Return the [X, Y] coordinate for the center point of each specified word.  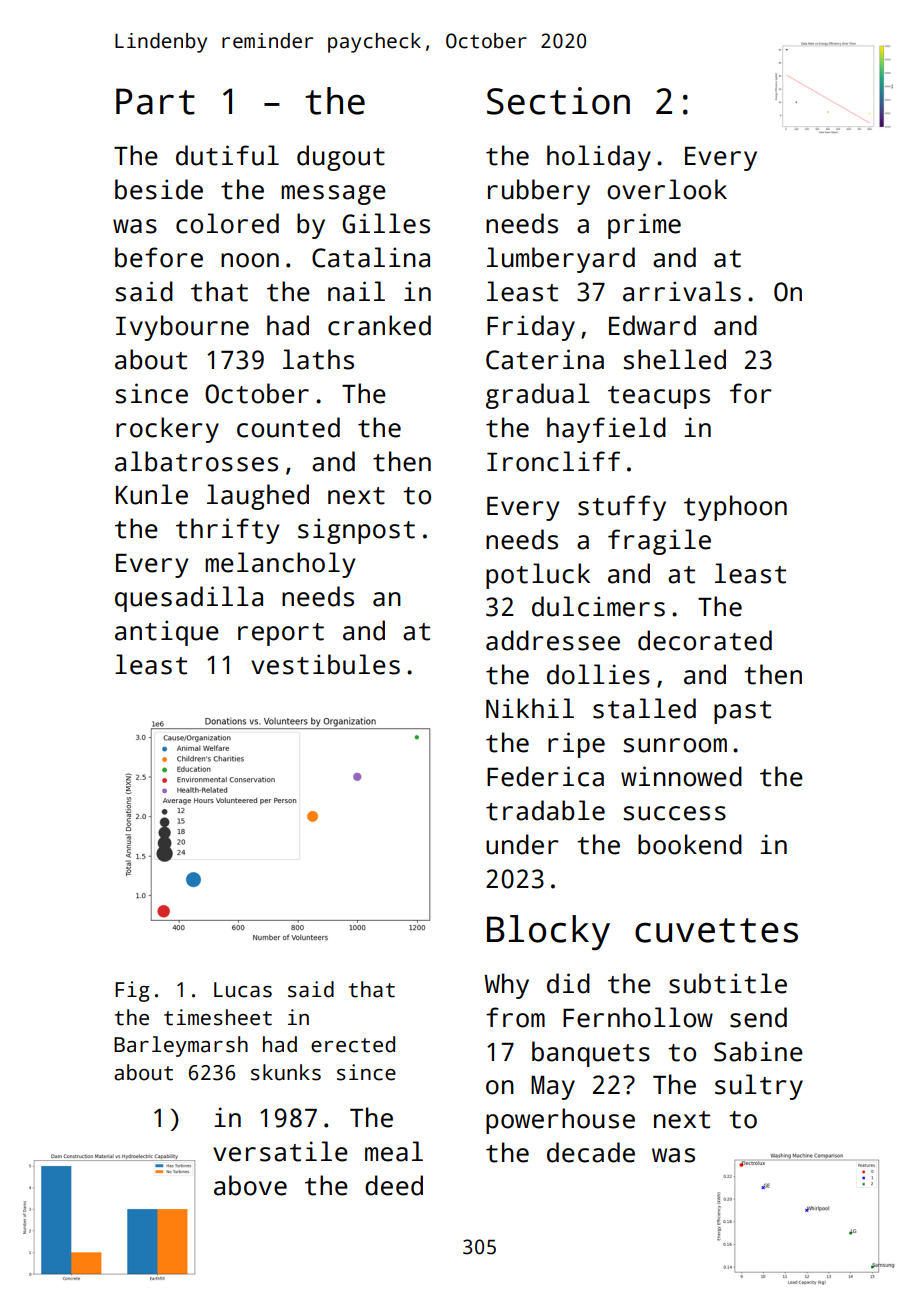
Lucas [243, 990]
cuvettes [716, 930]
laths [318, 359]
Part [155, 101]
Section [558, 101]
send [758, 1017]
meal [394, 1151]
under [522, 844]
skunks [286, 1072]
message [333, 195]
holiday [599, 158]
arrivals [682, 291]
